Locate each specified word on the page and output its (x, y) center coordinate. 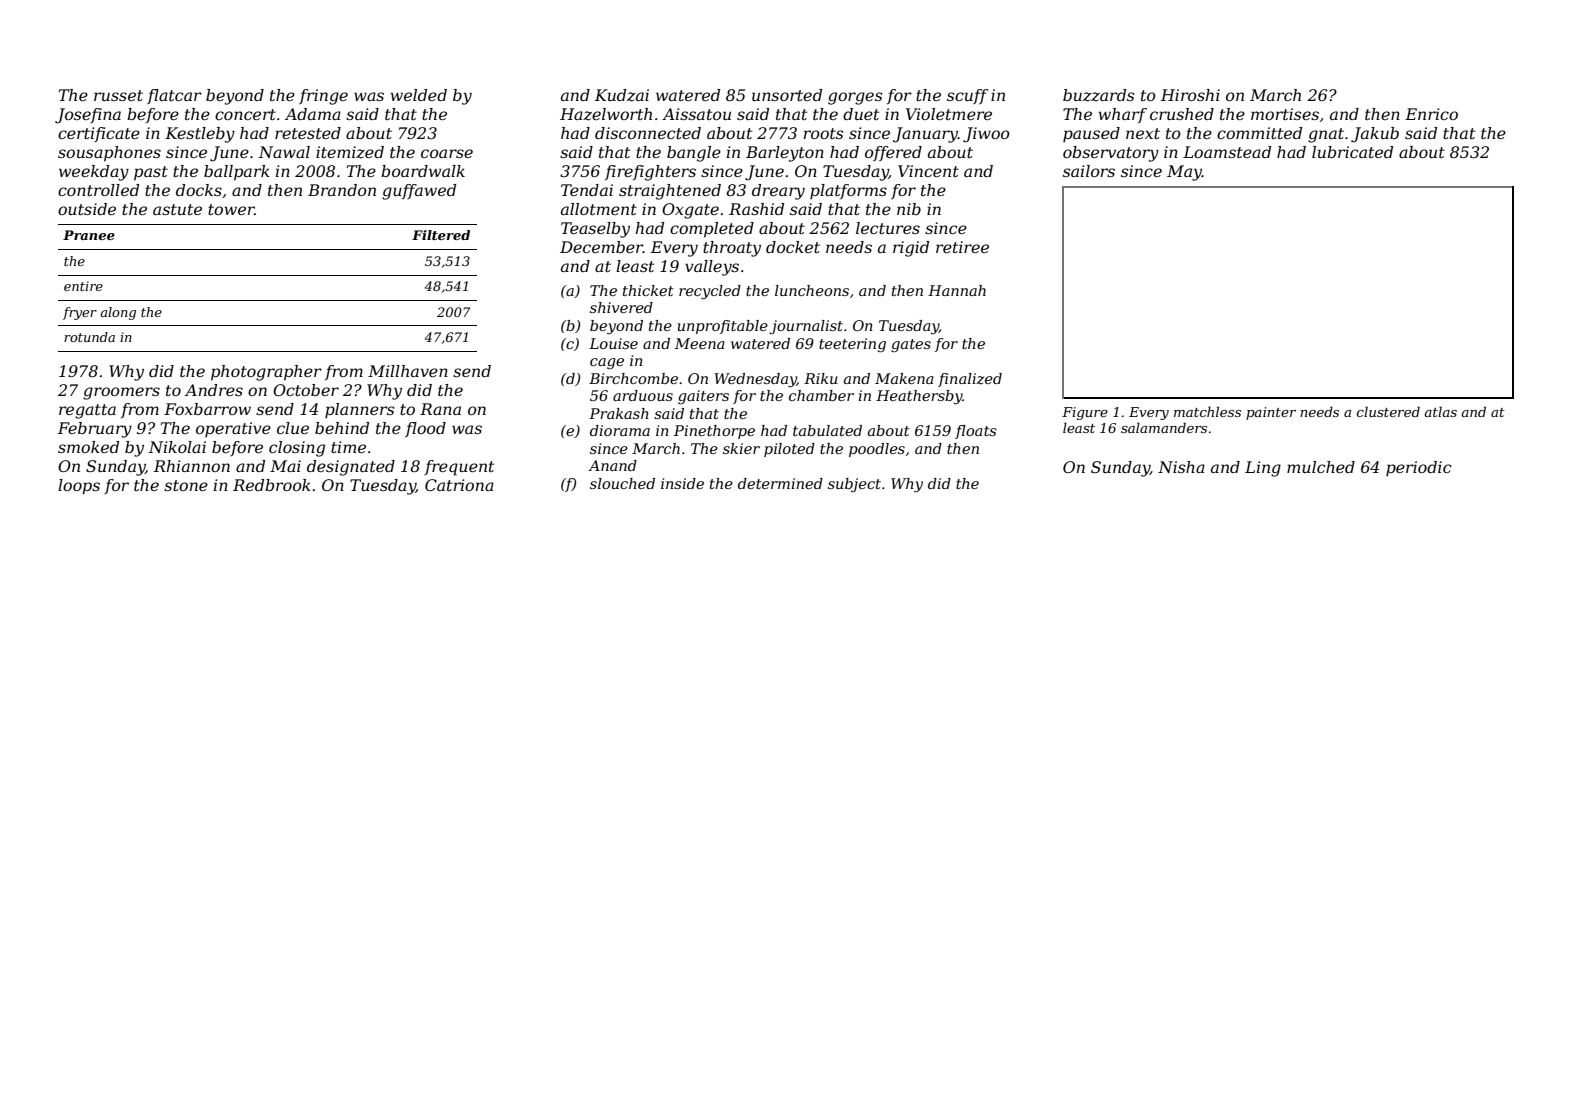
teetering (852, 345)
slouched (622, 483)
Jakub (1375, 135)
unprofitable (723, 327)
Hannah (957, 290)
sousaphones (109, 154)
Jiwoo (986, 135)
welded (418, 95)
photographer (266, 373)
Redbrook (272, 485)
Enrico (1431, 114)
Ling (1263, 469)
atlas (1440, 411)
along (118, 313)
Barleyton (785, 154)
